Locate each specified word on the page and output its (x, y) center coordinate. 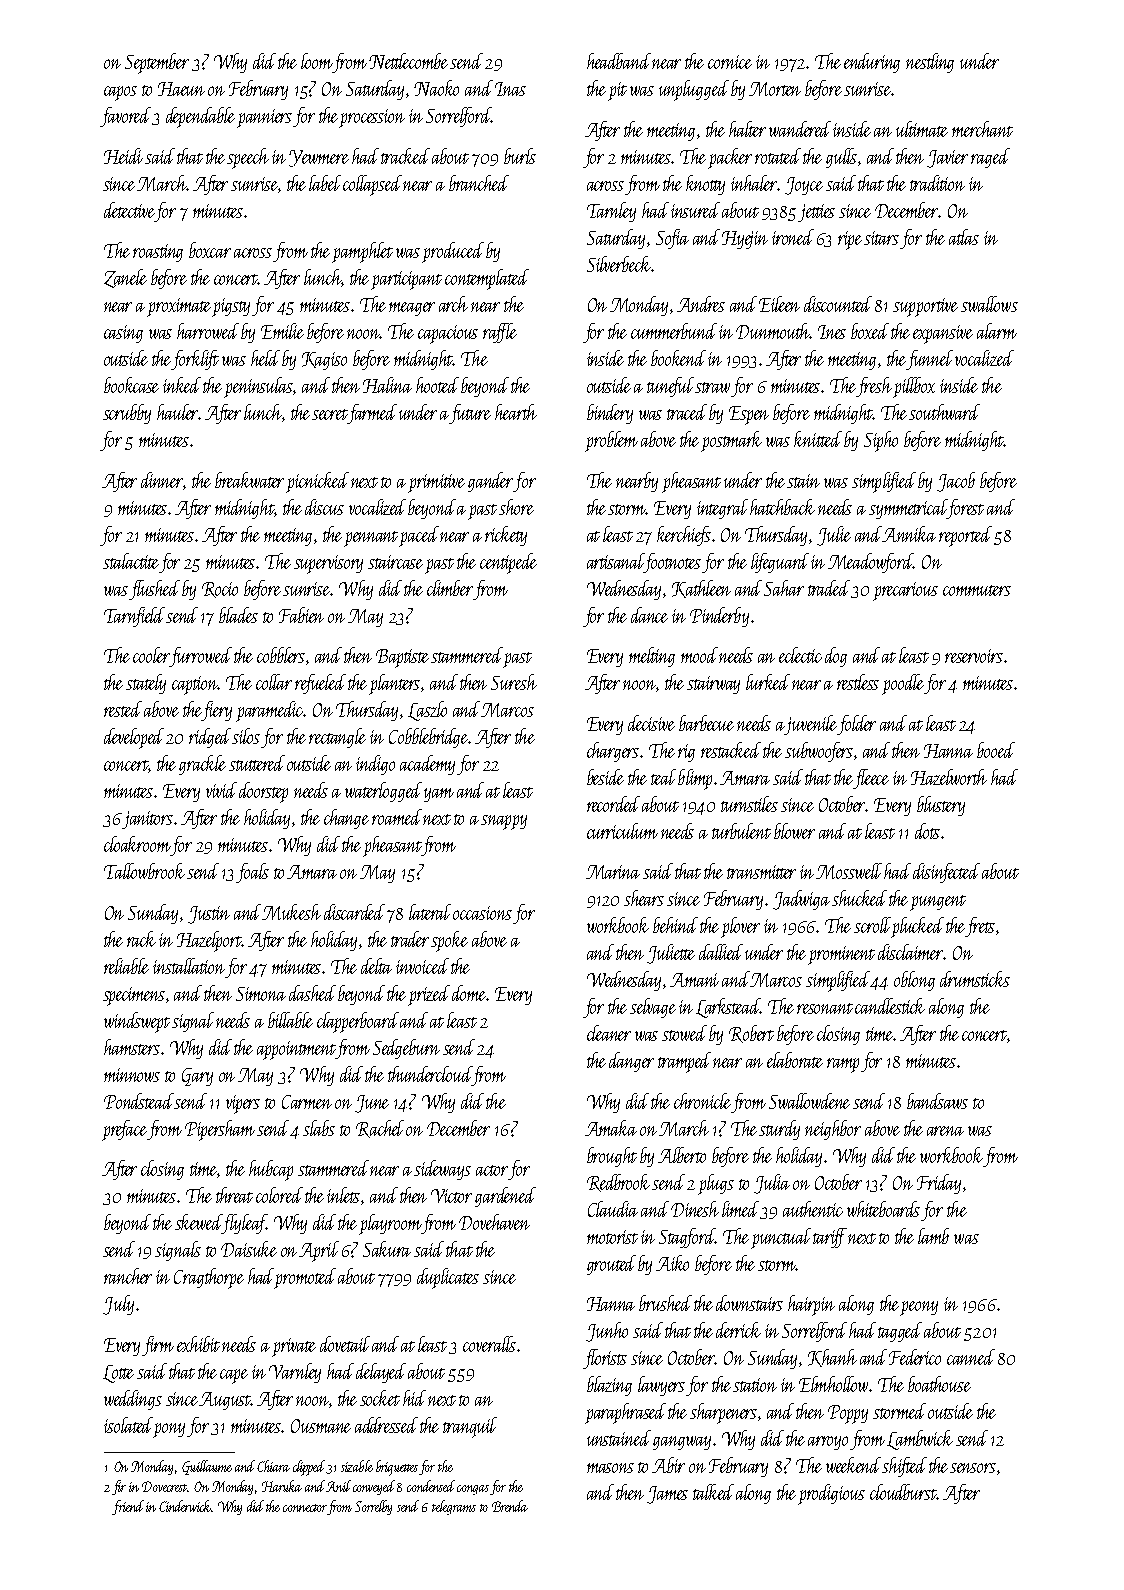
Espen (749, 415)
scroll (872, 925)
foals (252, 873)
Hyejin (745, 240)
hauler (178, 412)
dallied (721, 952)
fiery (217, 711)
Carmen (307, 1102)
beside (605, 777)
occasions (482, 913)
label (325, 183)
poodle (903, 684)
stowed (684, 1033)
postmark (731, 441)
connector (305, 1509)
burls (520, 156)
